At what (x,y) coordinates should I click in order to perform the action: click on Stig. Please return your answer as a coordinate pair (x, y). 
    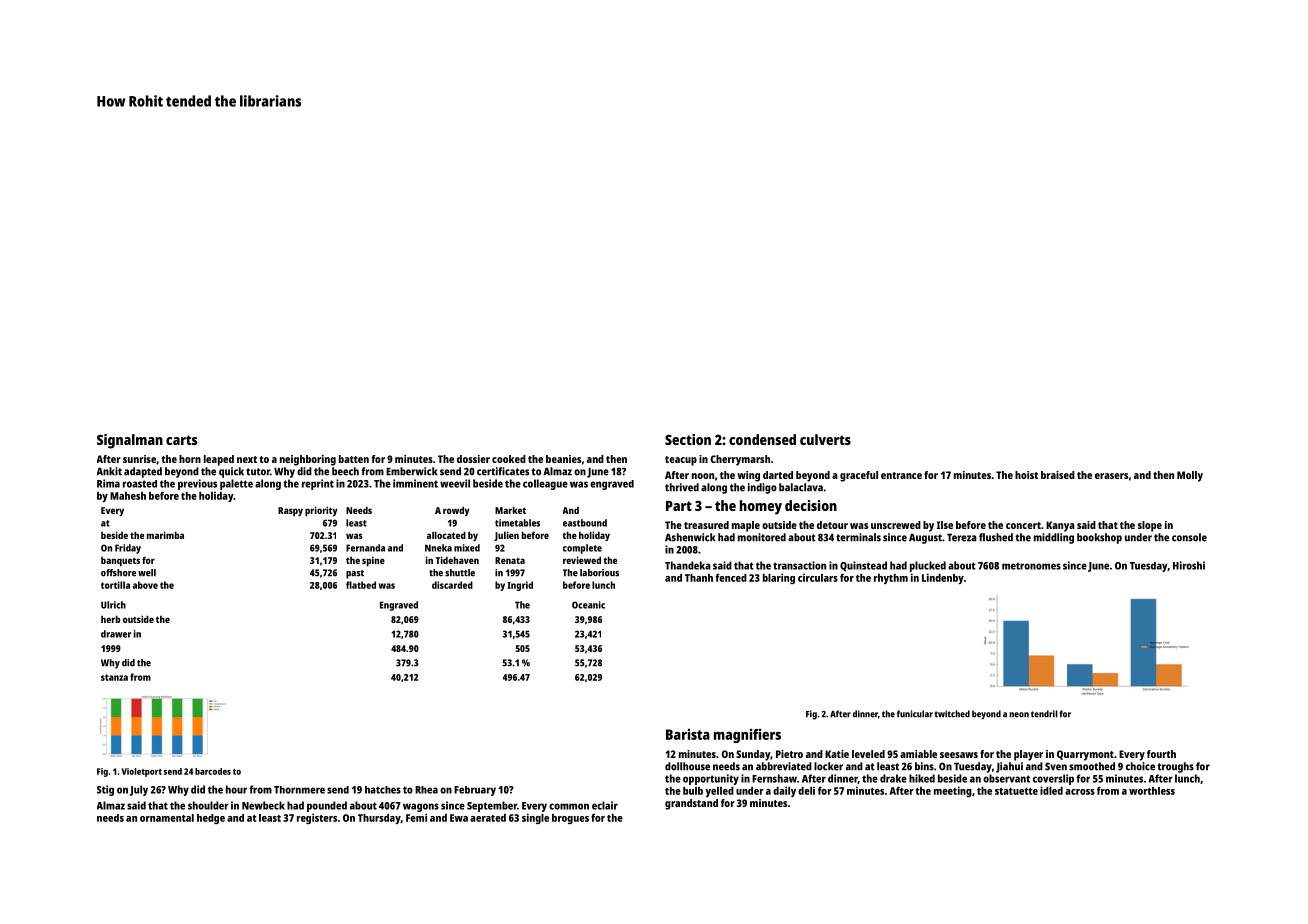
    Looking at the image, I should click on (105, 790).
